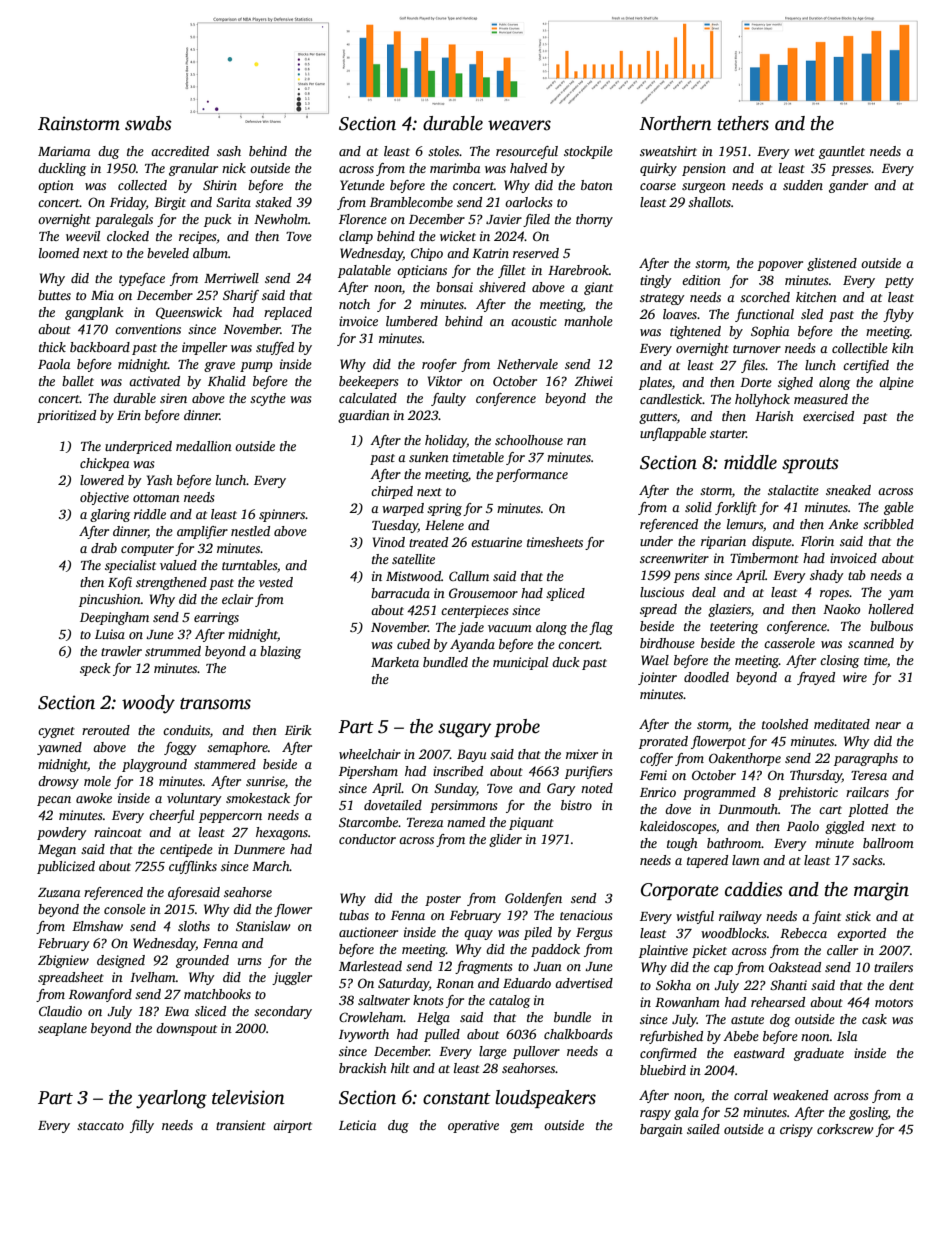 The image size is (952, 1233). Describe the element at coordinates (521, 1128) in the document. I see `gem` at that location.
